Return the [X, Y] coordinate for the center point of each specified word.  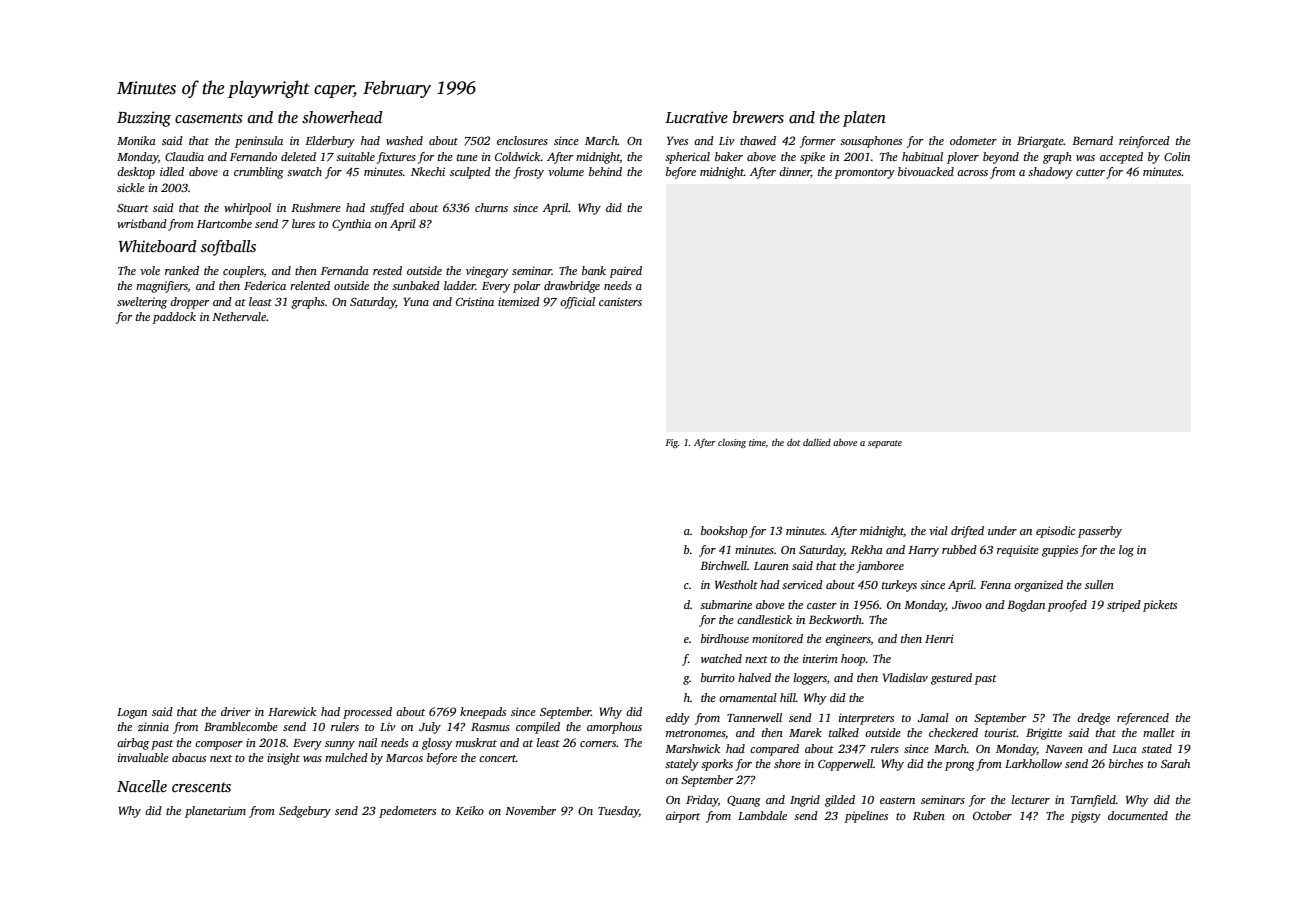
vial [938, 530]
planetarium [215, 812]
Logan [132, 713]
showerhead [342, 117]
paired [625, 272]
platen [864, 119]
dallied [817, 442]
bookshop [724, 532]
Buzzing [144, 119]
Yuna [416, 301]
